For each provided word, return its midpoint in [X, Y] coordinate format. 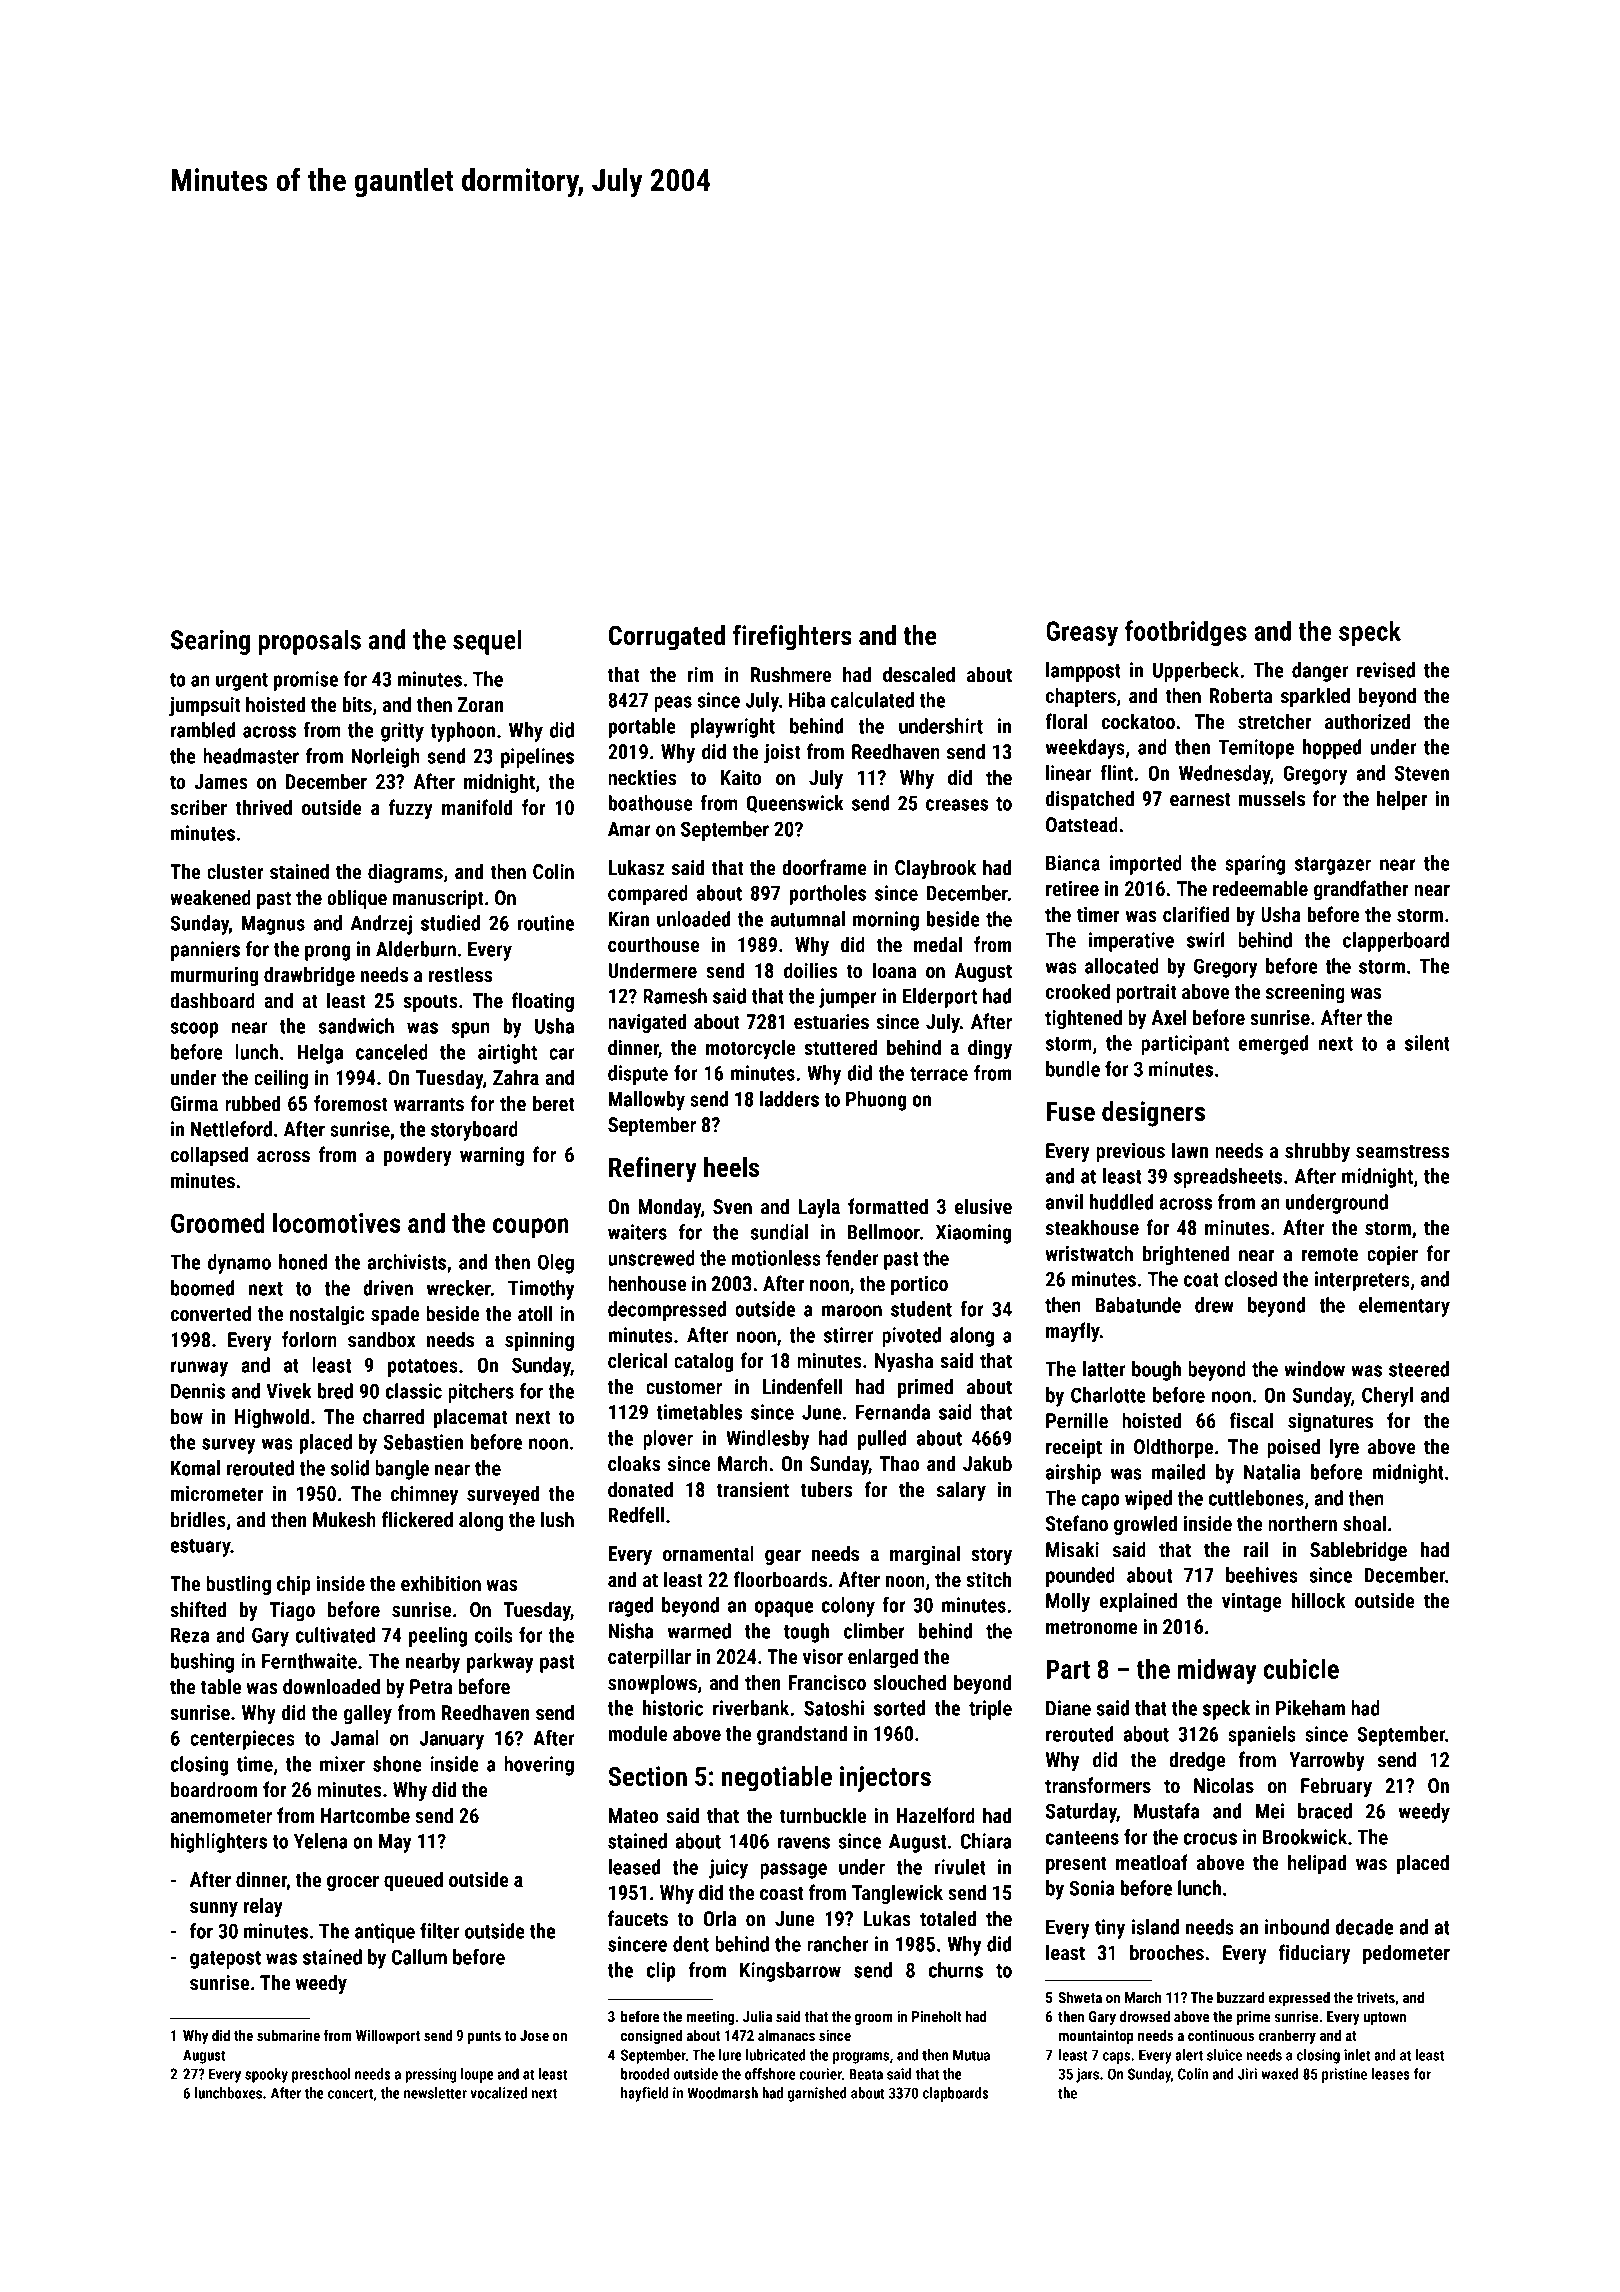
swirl [1206, 940]
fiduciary [1314, 1954]
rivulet [960, 1867]
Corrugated [667, 638]
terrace [939, 1074]
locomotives [336, 1222]
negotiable [777, 1779]
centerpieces [242, 1740]
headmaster [251, 756]
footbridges [1186, 633]
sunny [214, 1909]
